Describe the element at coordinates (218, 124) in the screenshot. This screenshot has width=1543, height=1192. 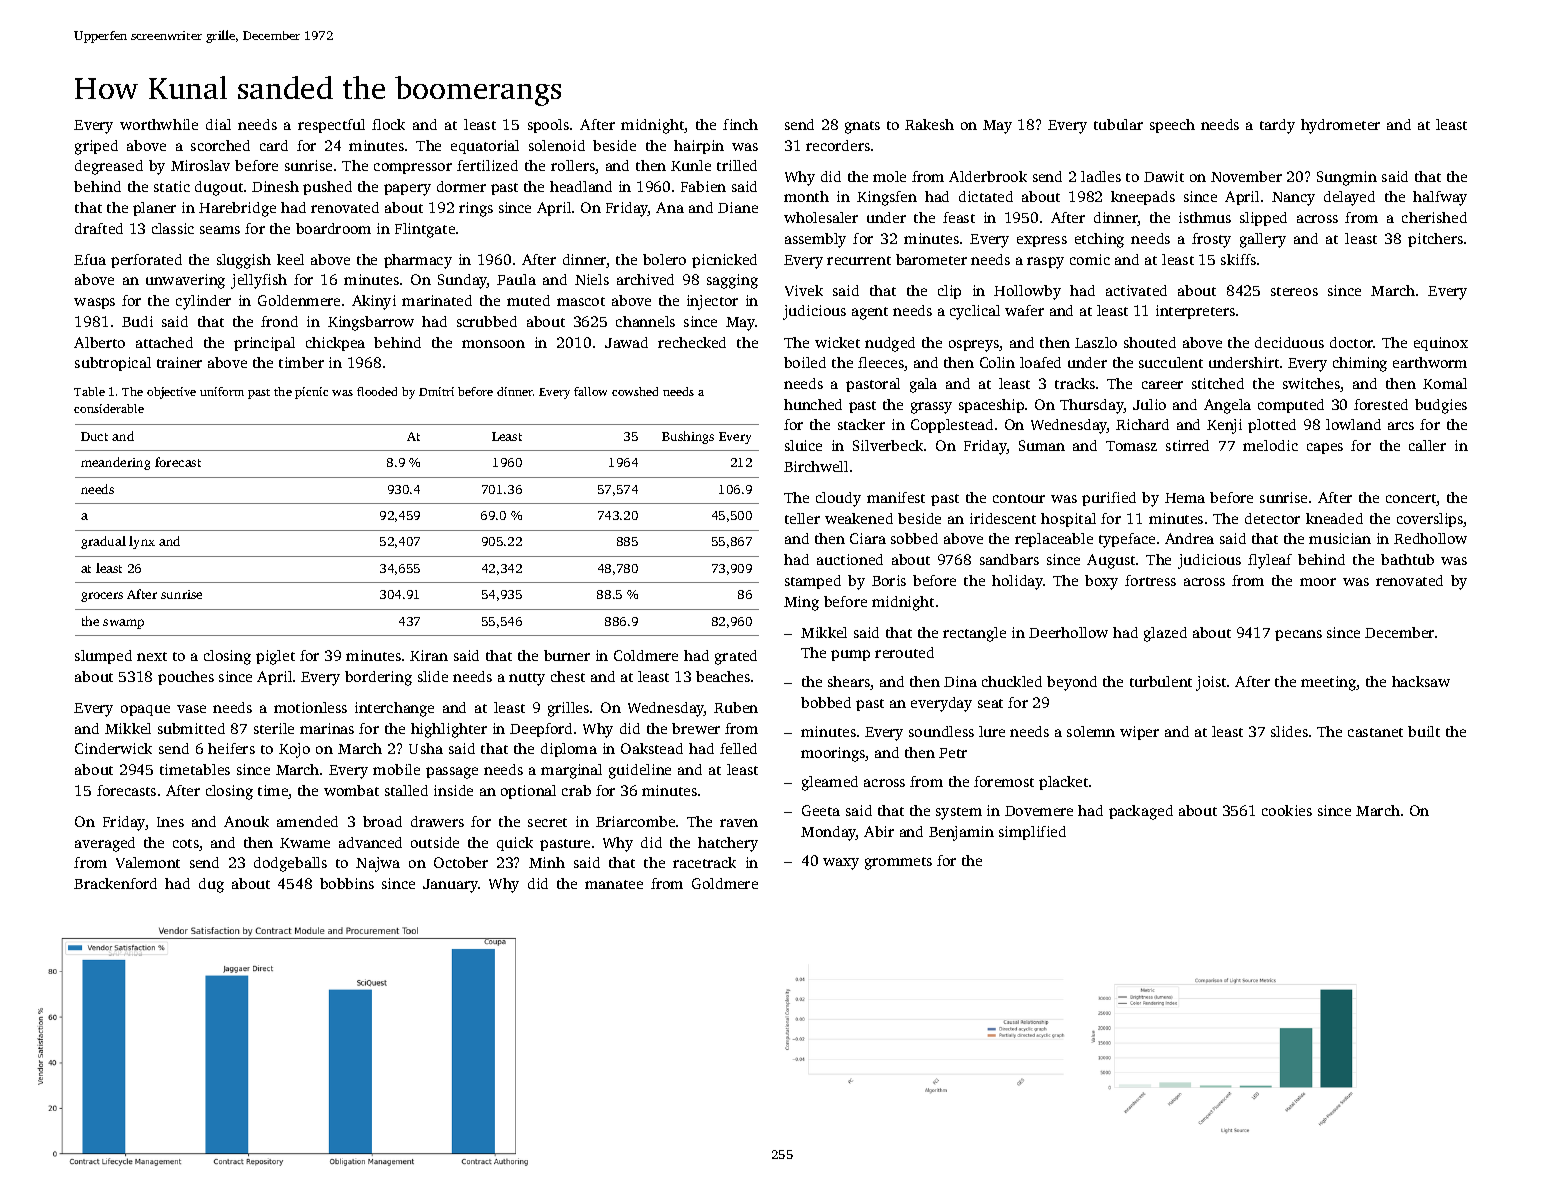
I see `dial` at that location.
